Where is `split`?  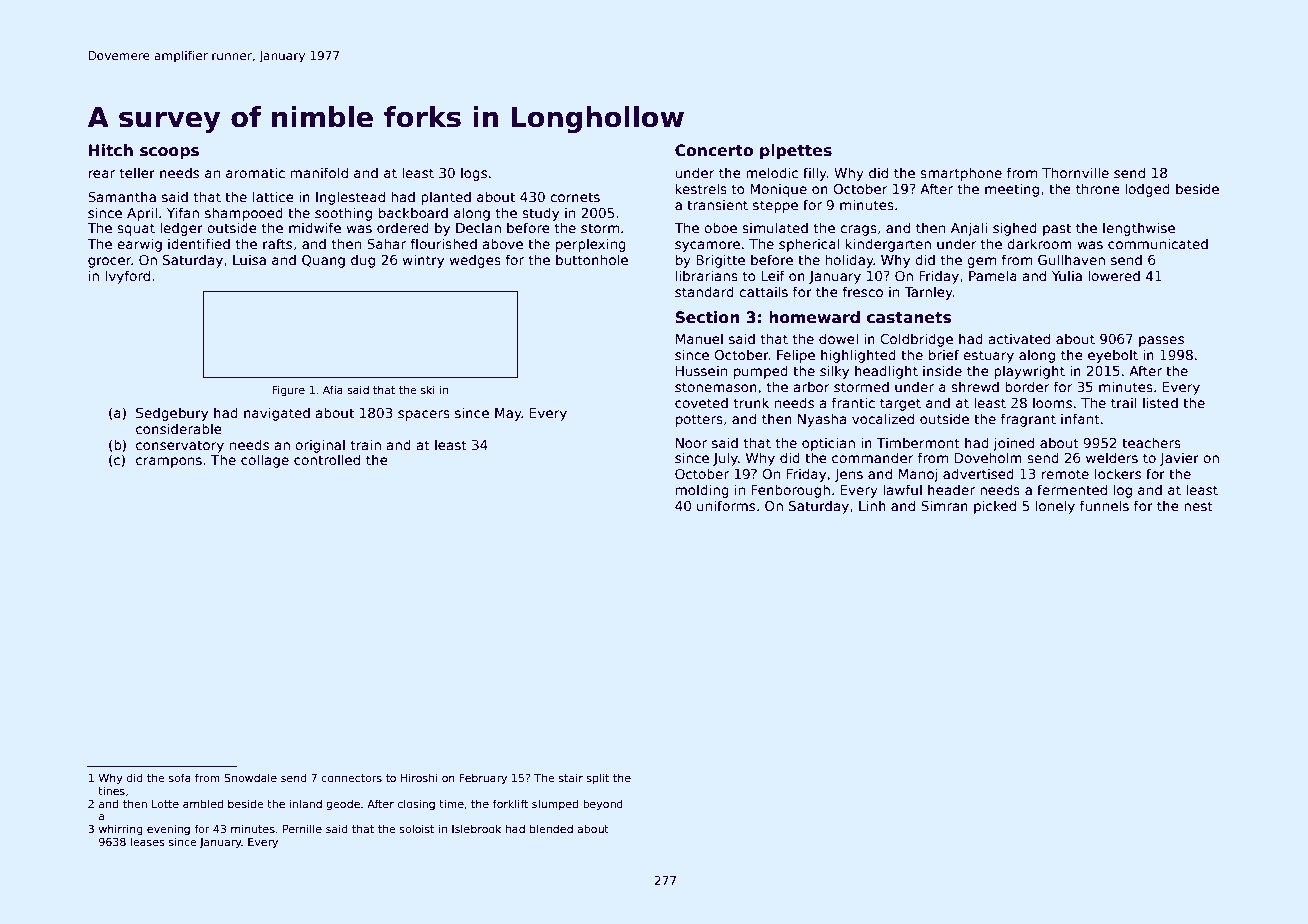
split is located at coordinates (598, 778).
